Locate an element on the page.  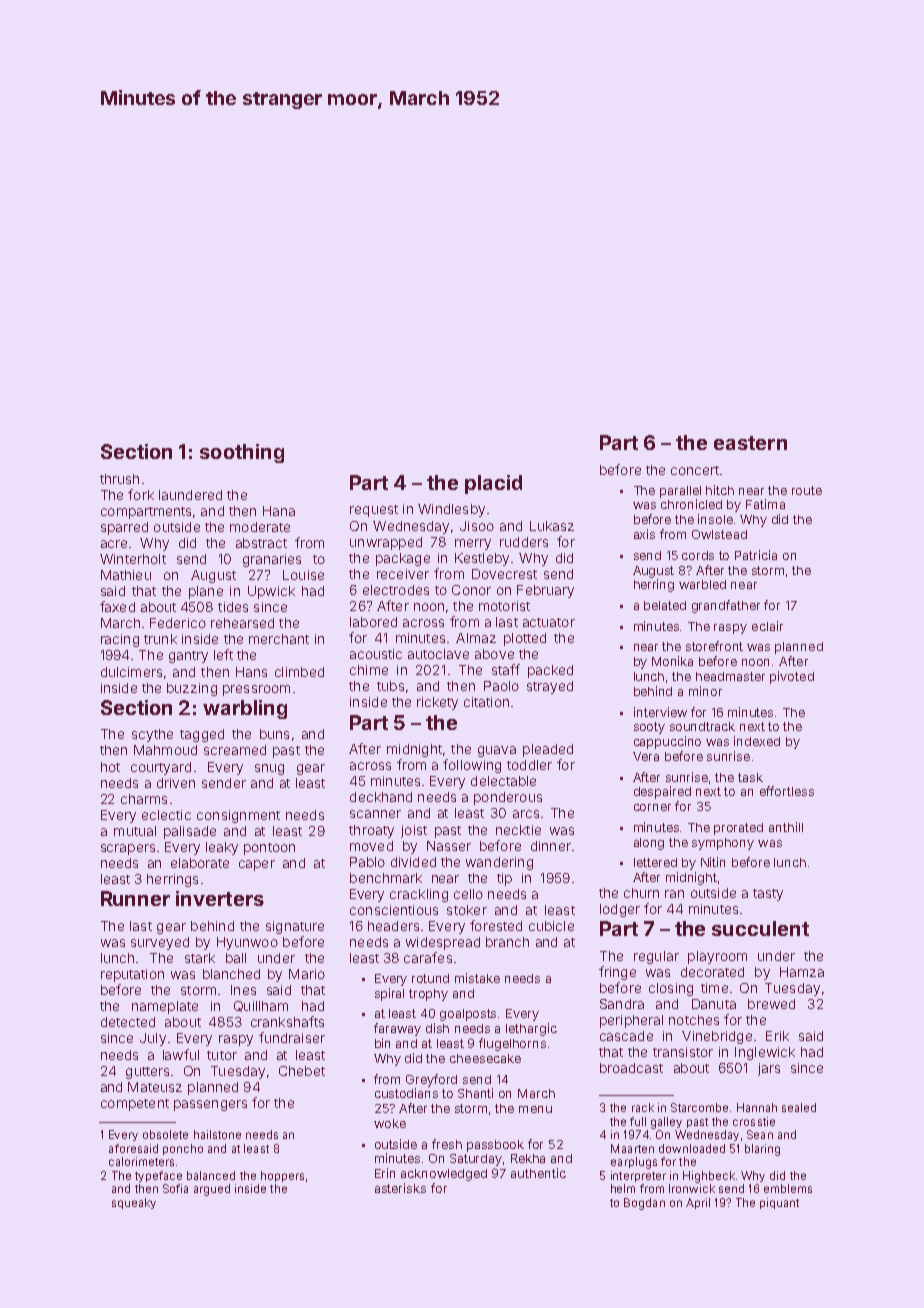
left is located at coordinates (223, 654).
